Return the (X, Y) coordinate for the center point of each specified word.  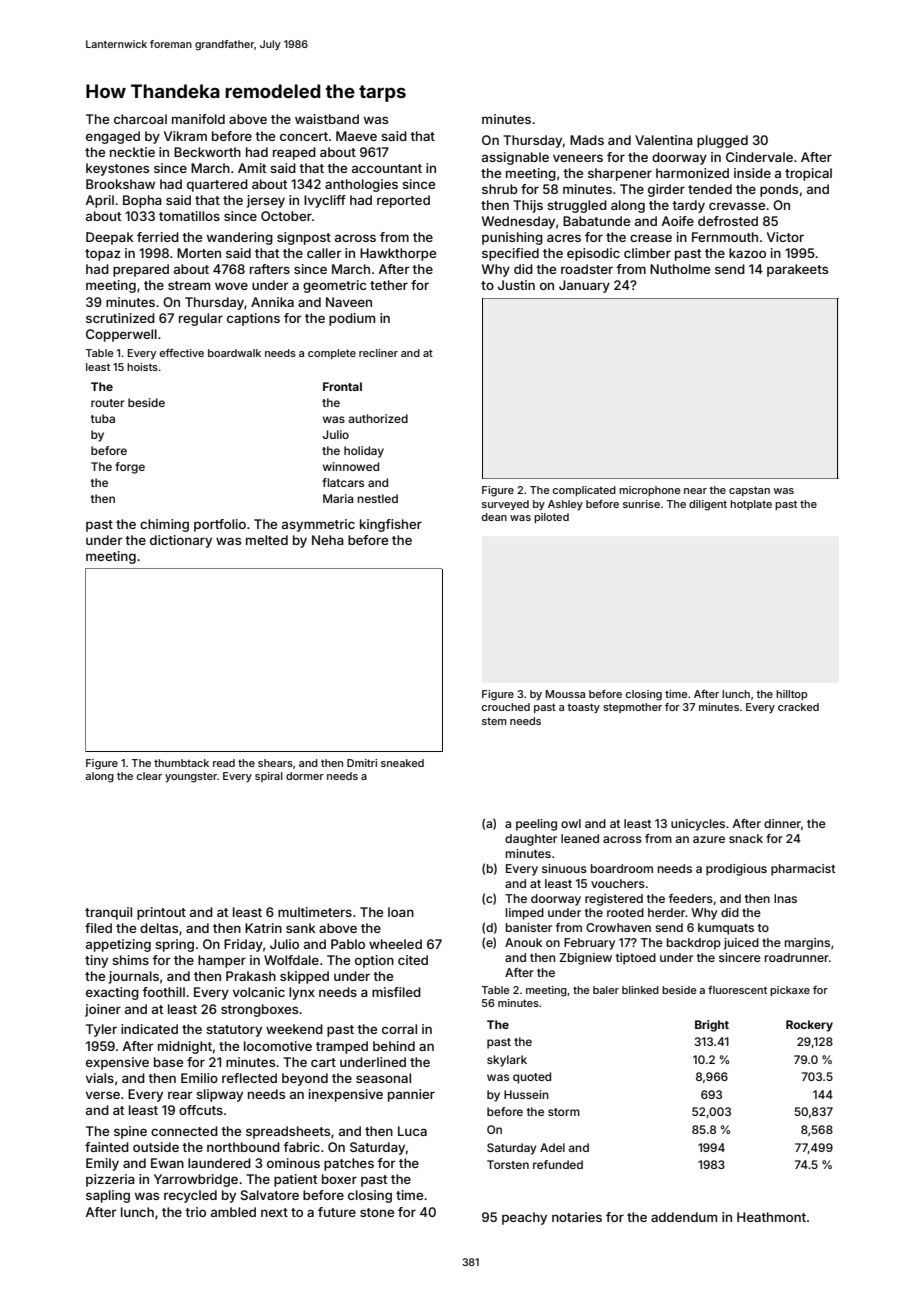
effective (182, 353)
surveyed (505, 505)
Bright (712, 1026)
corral (399, 1029)
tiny (96, 961)
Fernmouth (725, 237)
